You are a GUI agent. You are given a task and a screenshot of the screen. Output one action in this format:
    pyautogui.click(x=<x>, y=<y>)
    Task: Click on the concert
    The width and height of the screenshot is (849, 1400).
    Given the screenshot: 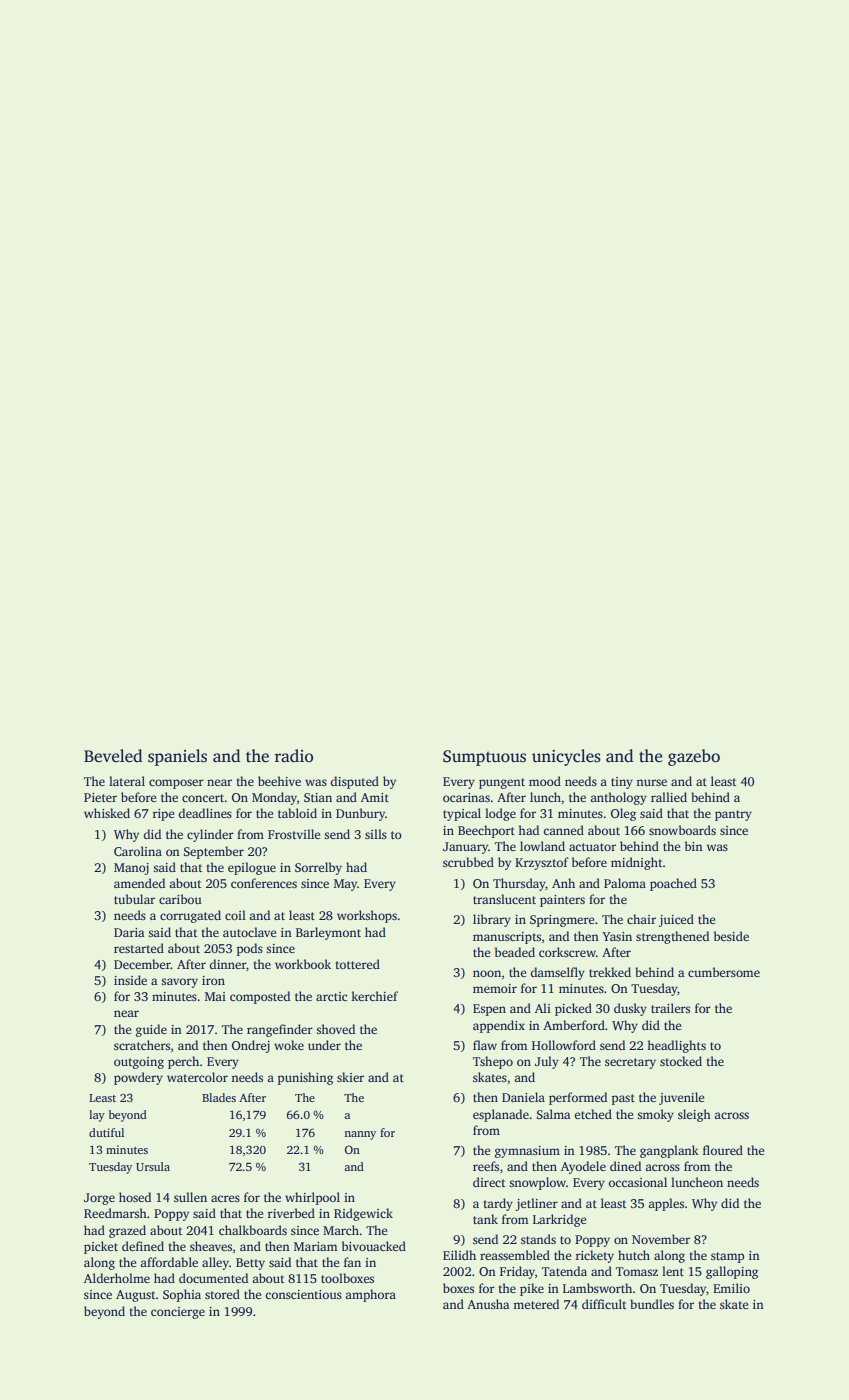 What is the action you would take?
    pyautogui.click(x=203, y=798)
